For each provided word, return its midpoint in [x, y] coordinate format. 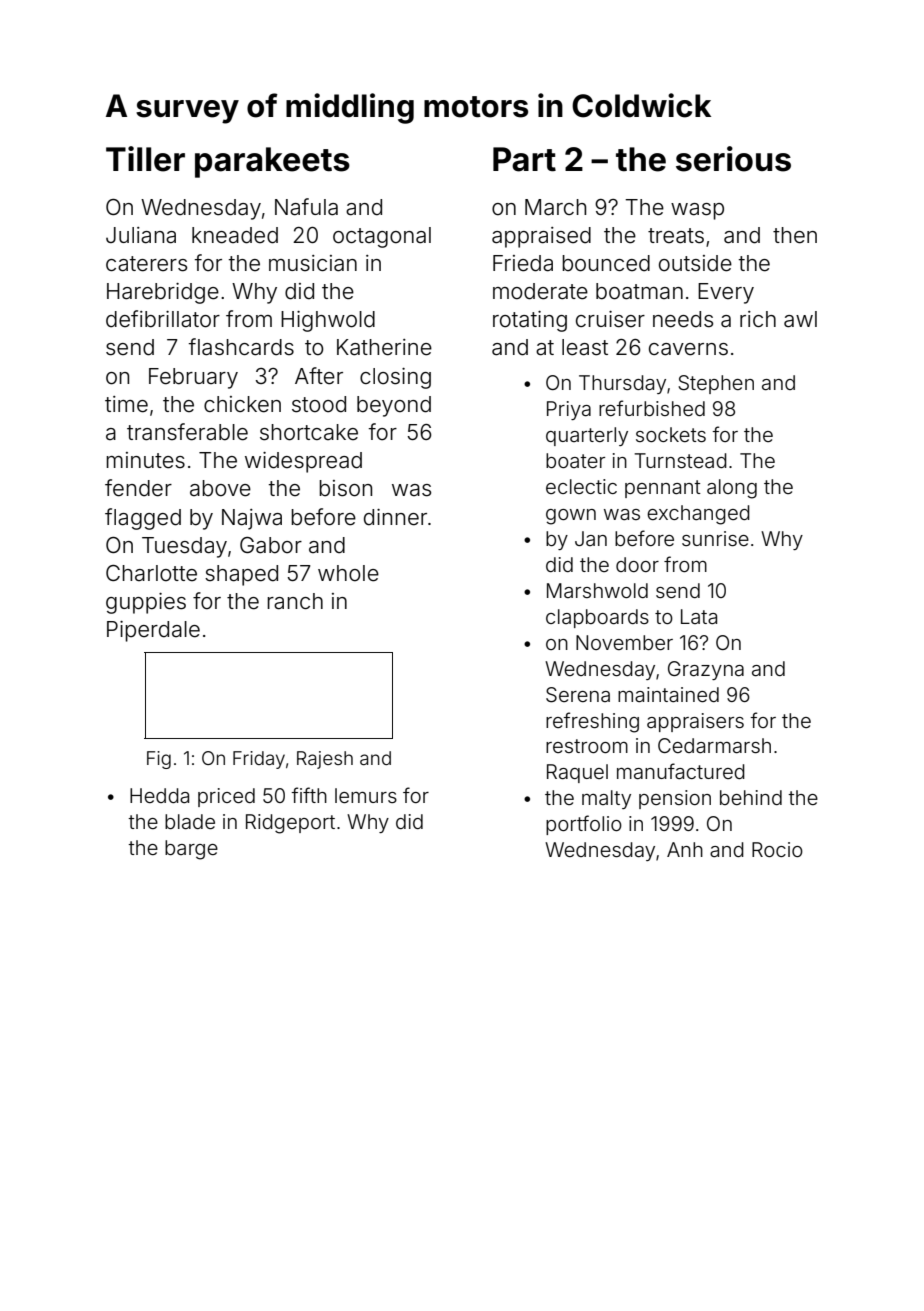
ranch [295, 601]
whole [348, 573]
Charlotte [151, 573]
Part [524, 159]
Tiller [145, 159]
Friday [259, 760]
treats [676, 236]
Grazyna [706, 670]
